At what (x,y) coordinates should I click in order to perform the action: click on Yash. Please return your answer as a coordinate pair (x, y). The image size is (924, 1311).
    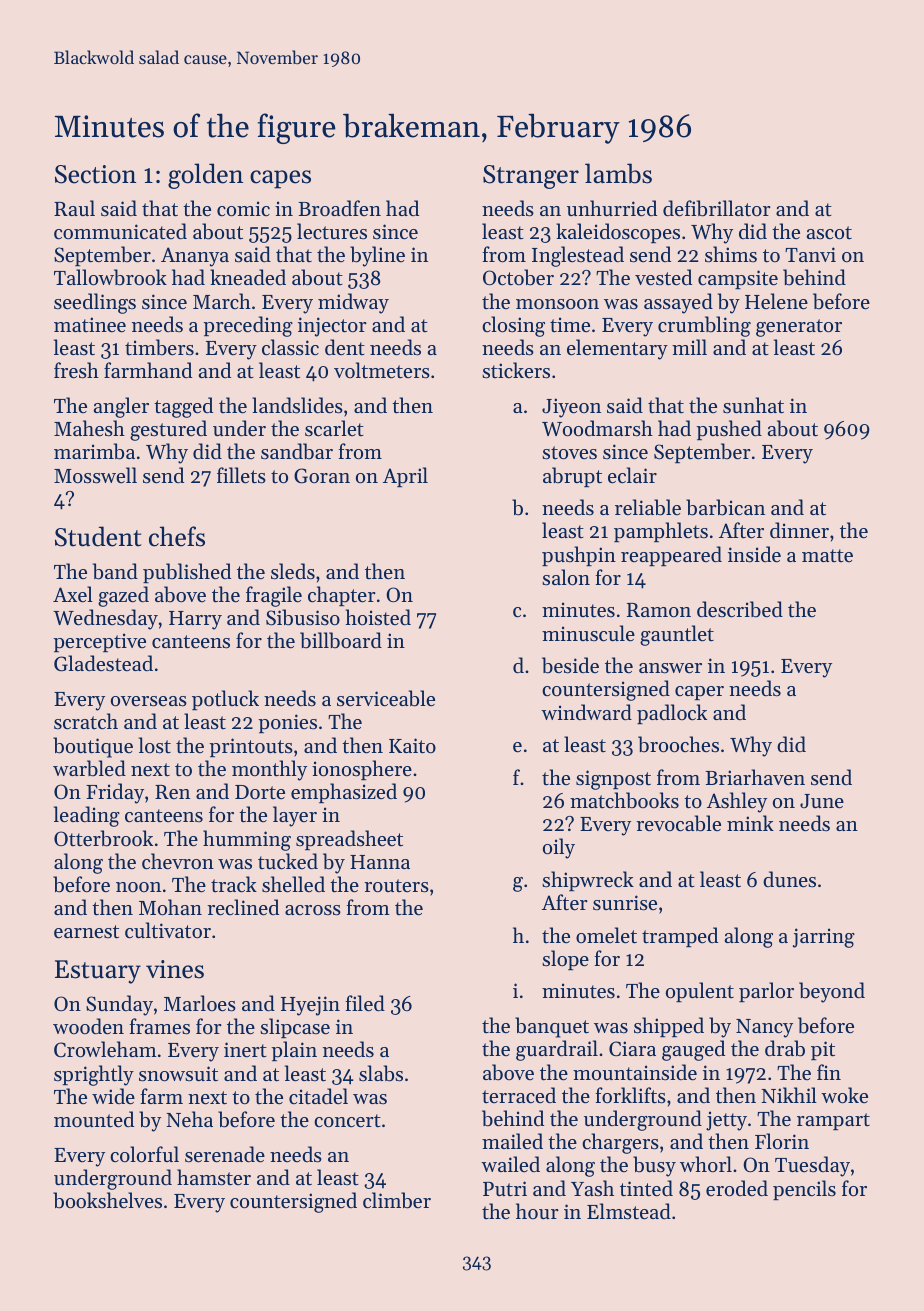
    Looking at the image, I should click on (592, 1188).
